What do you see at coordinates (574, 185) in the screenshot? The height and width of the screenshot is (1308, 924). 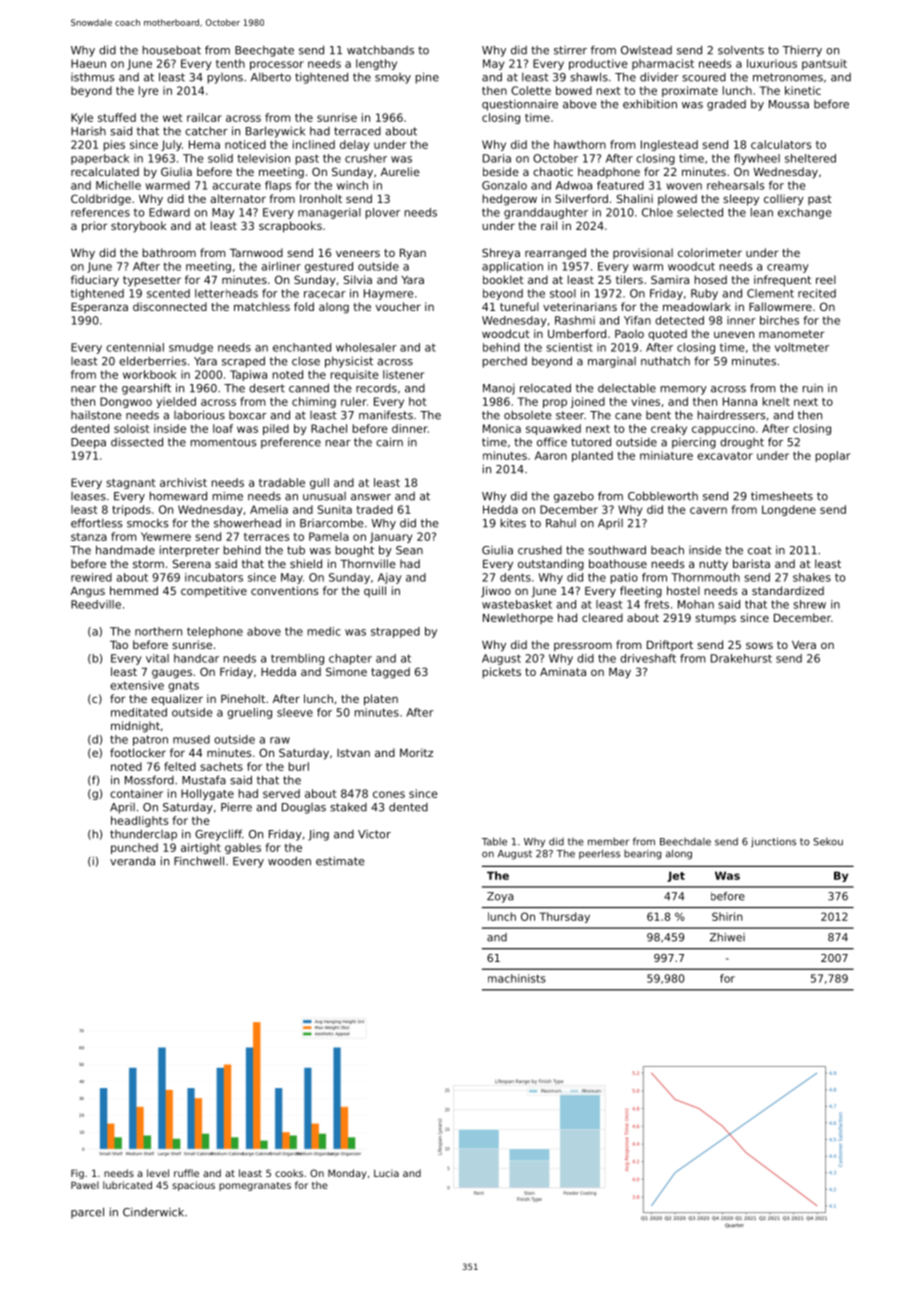 I see `Adwoa` at bounding box center [574, 185].
